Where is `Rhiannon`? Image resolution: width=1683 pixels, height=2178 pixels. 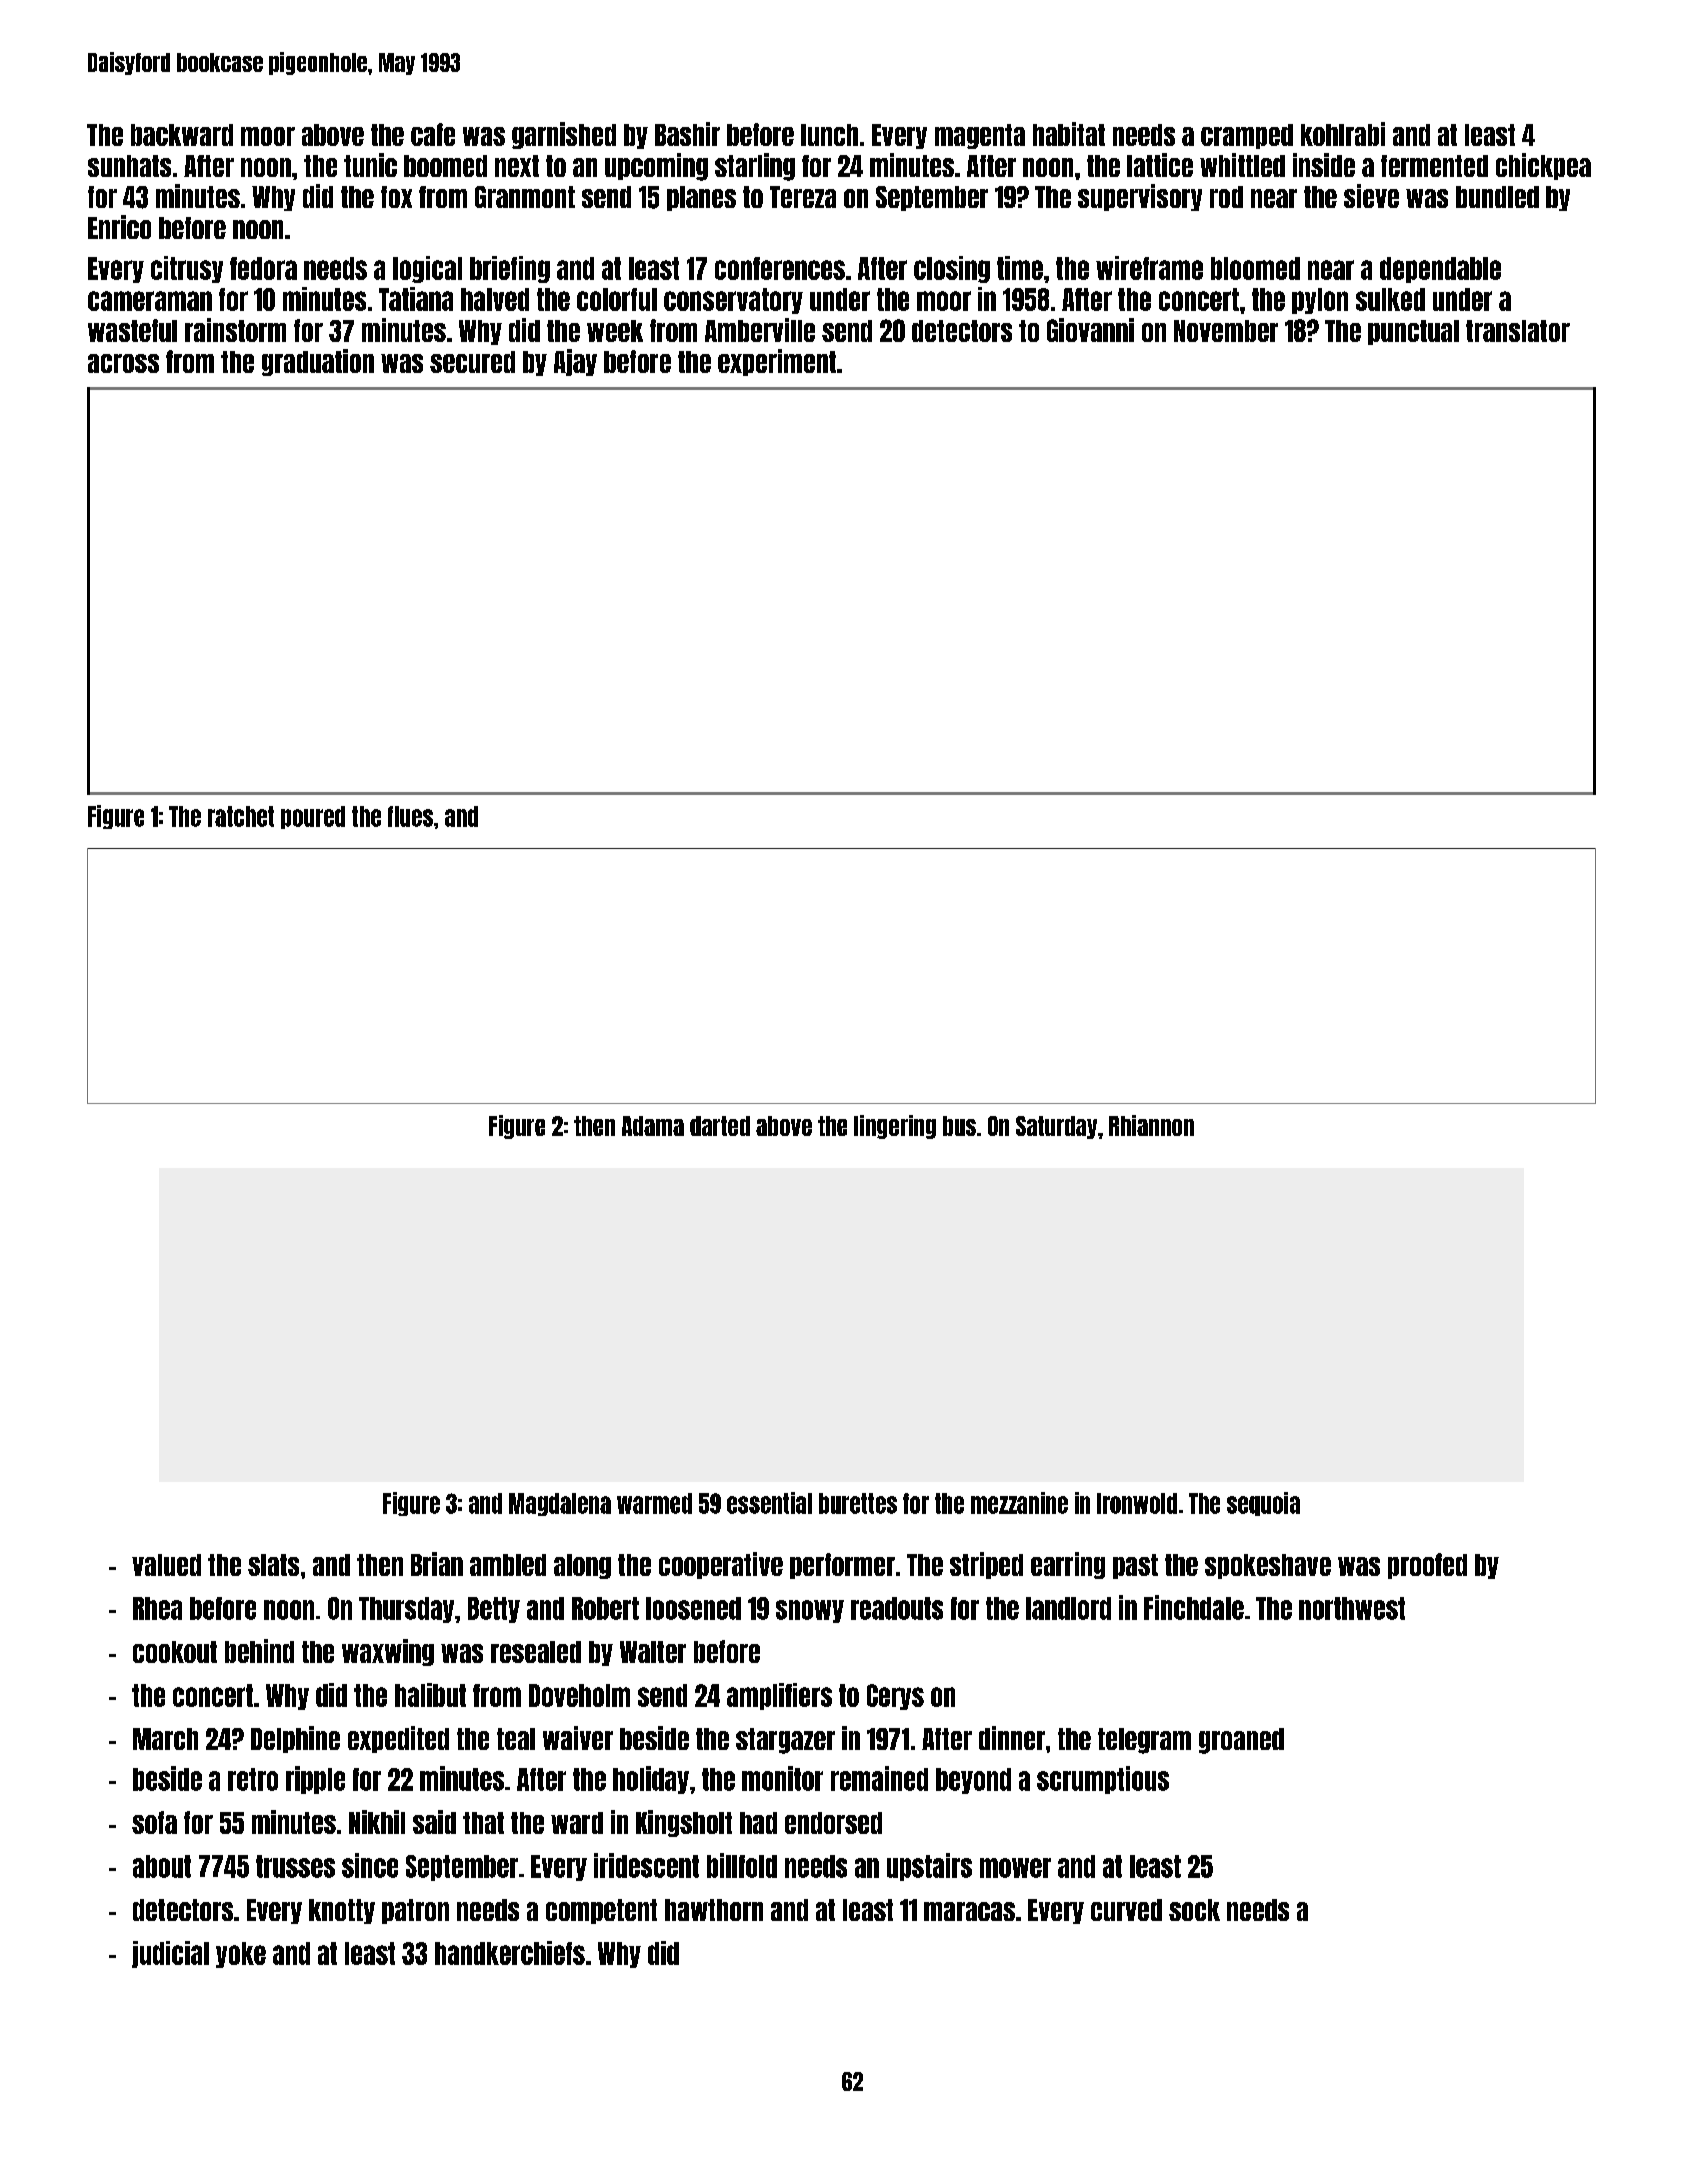
Rhiannon is located at coordinates (1151, 1125).
